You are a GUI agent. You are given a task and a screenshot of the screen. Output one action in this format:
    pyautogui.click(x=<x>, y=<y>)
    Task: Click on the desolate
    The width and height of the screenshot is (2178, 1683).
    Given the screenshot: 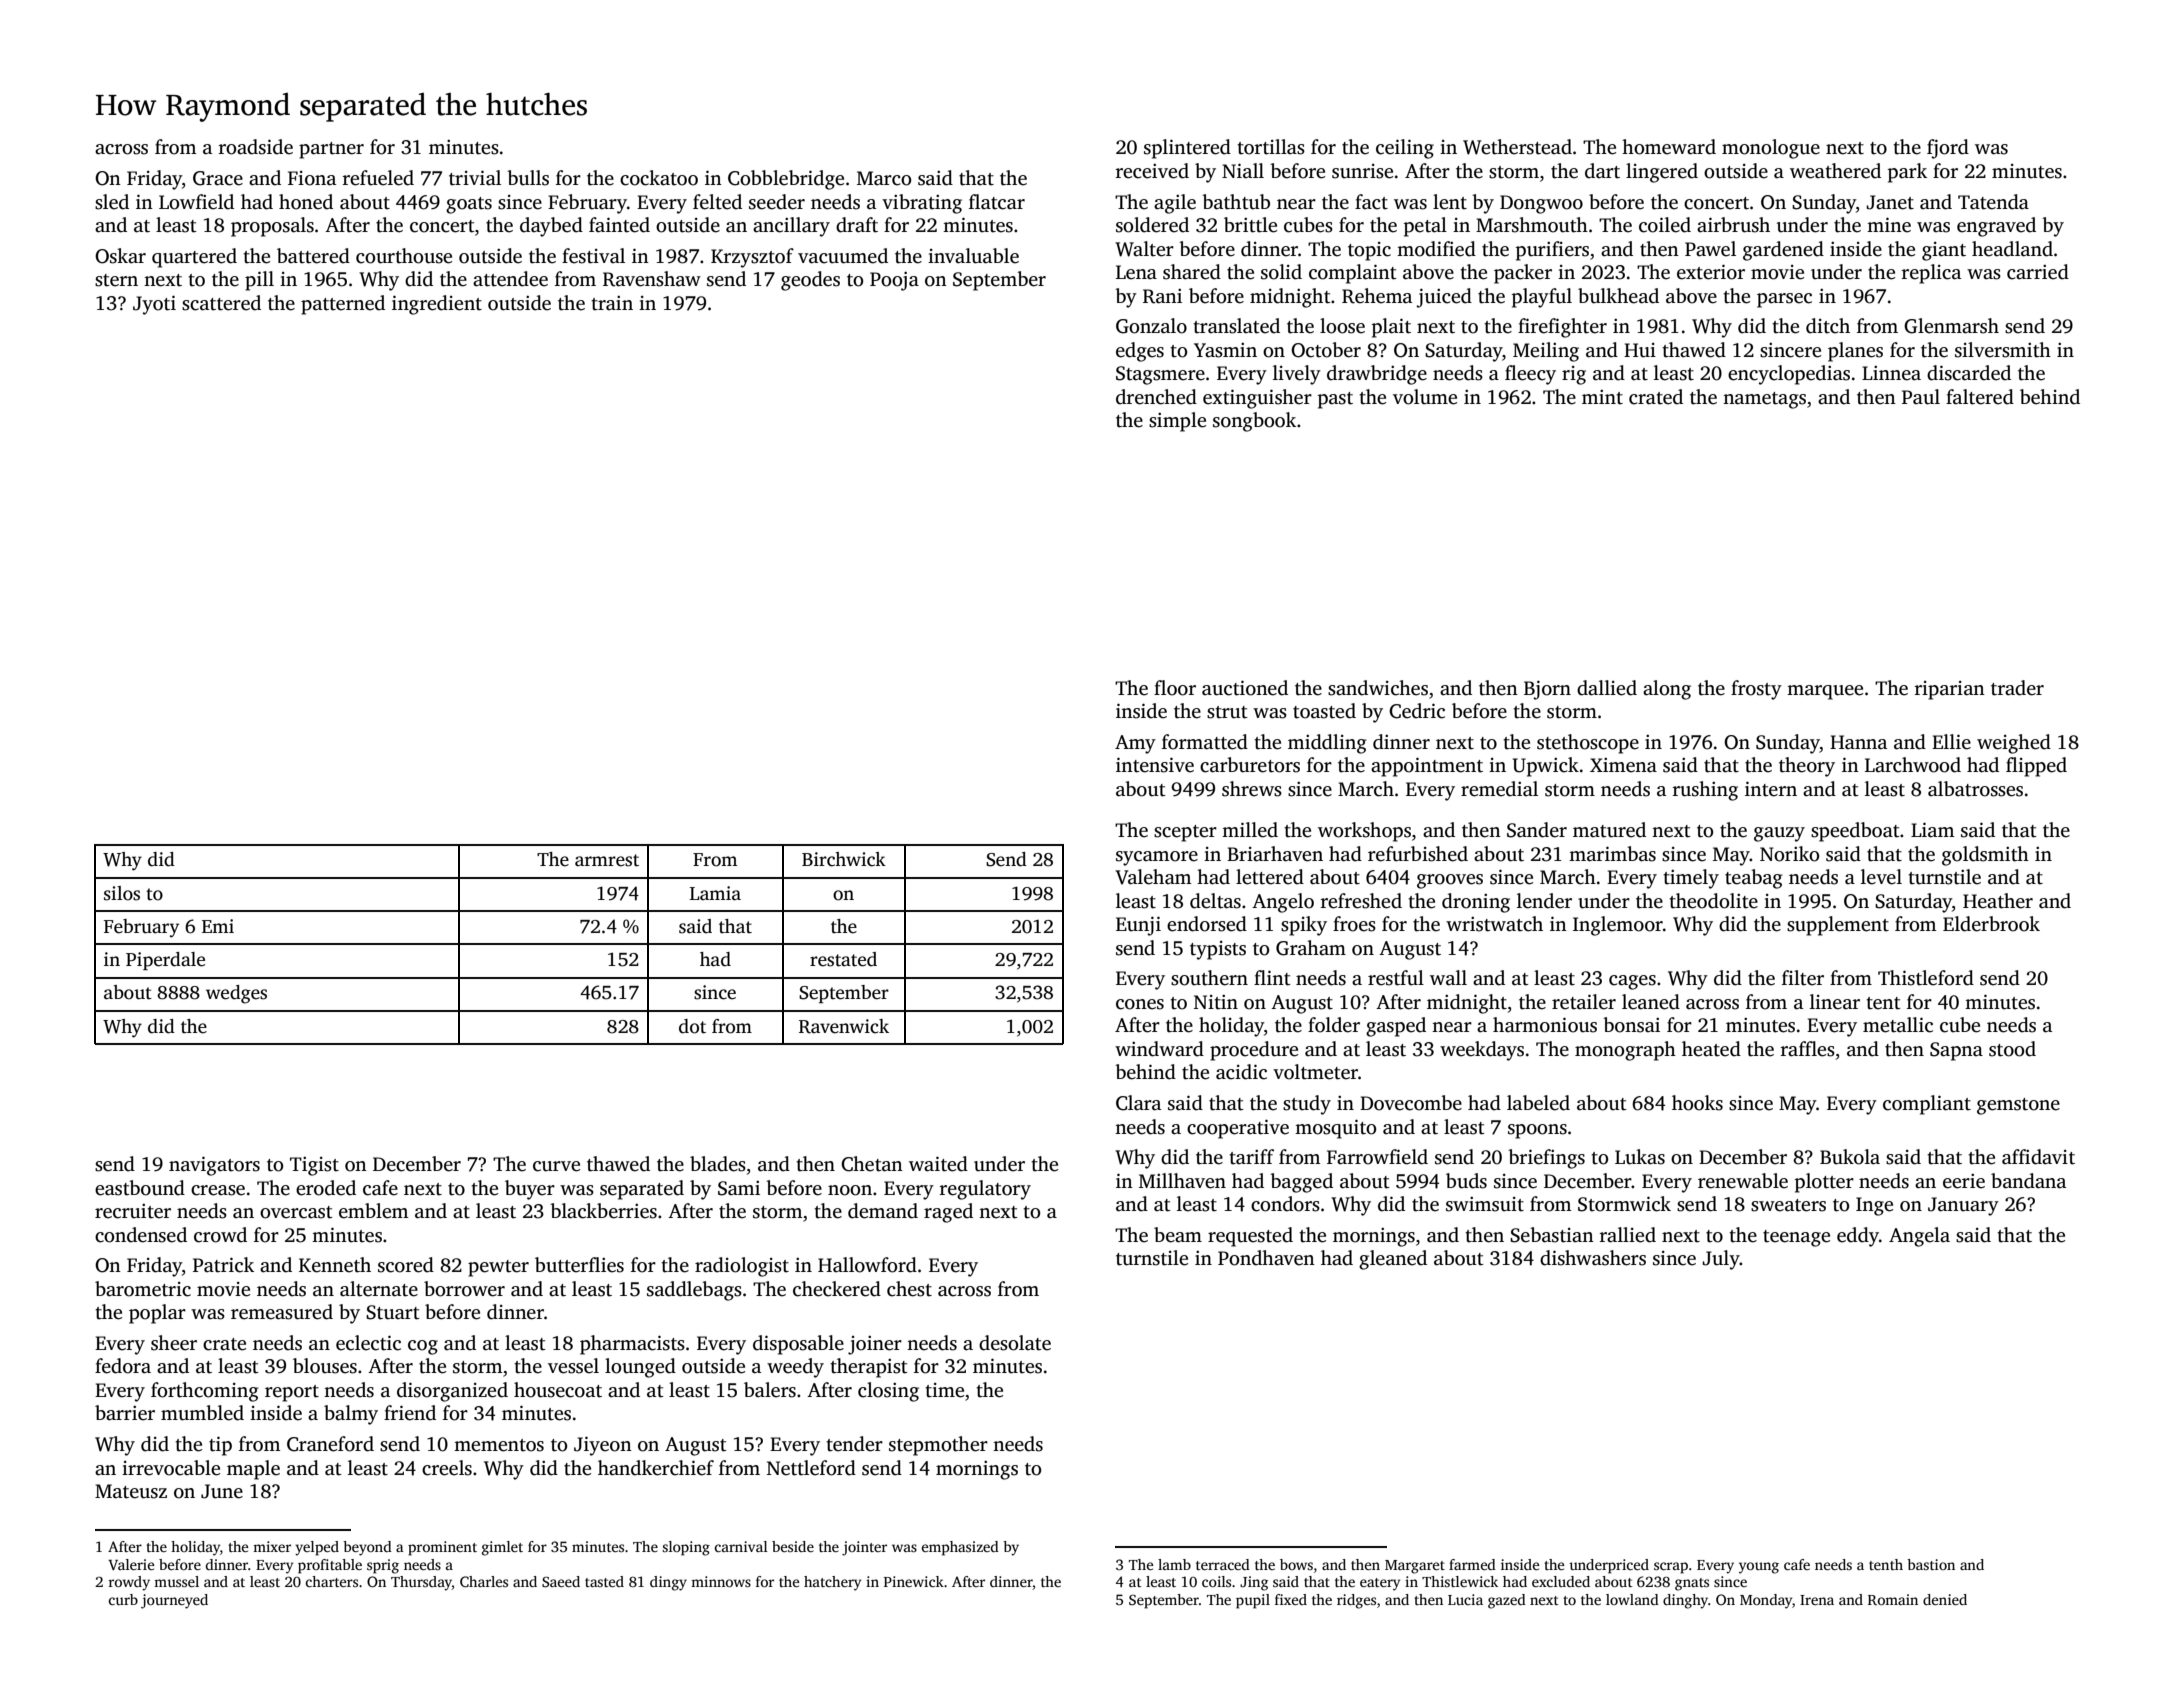 What is the action you would take?
    pyautogui.click(x=1015, y=1343)
